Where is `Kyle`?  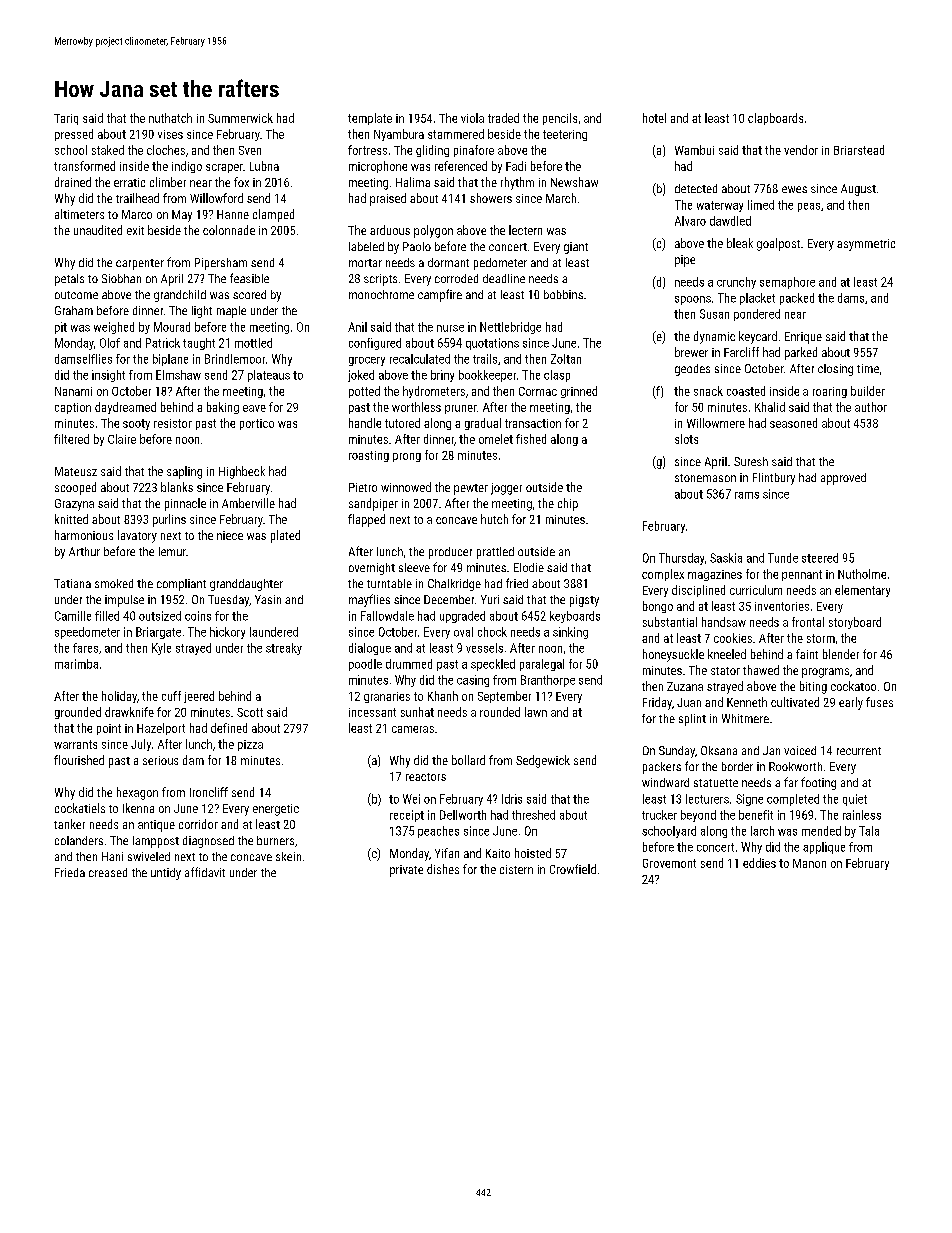 Kyle is located at coordinates (161, 649).
